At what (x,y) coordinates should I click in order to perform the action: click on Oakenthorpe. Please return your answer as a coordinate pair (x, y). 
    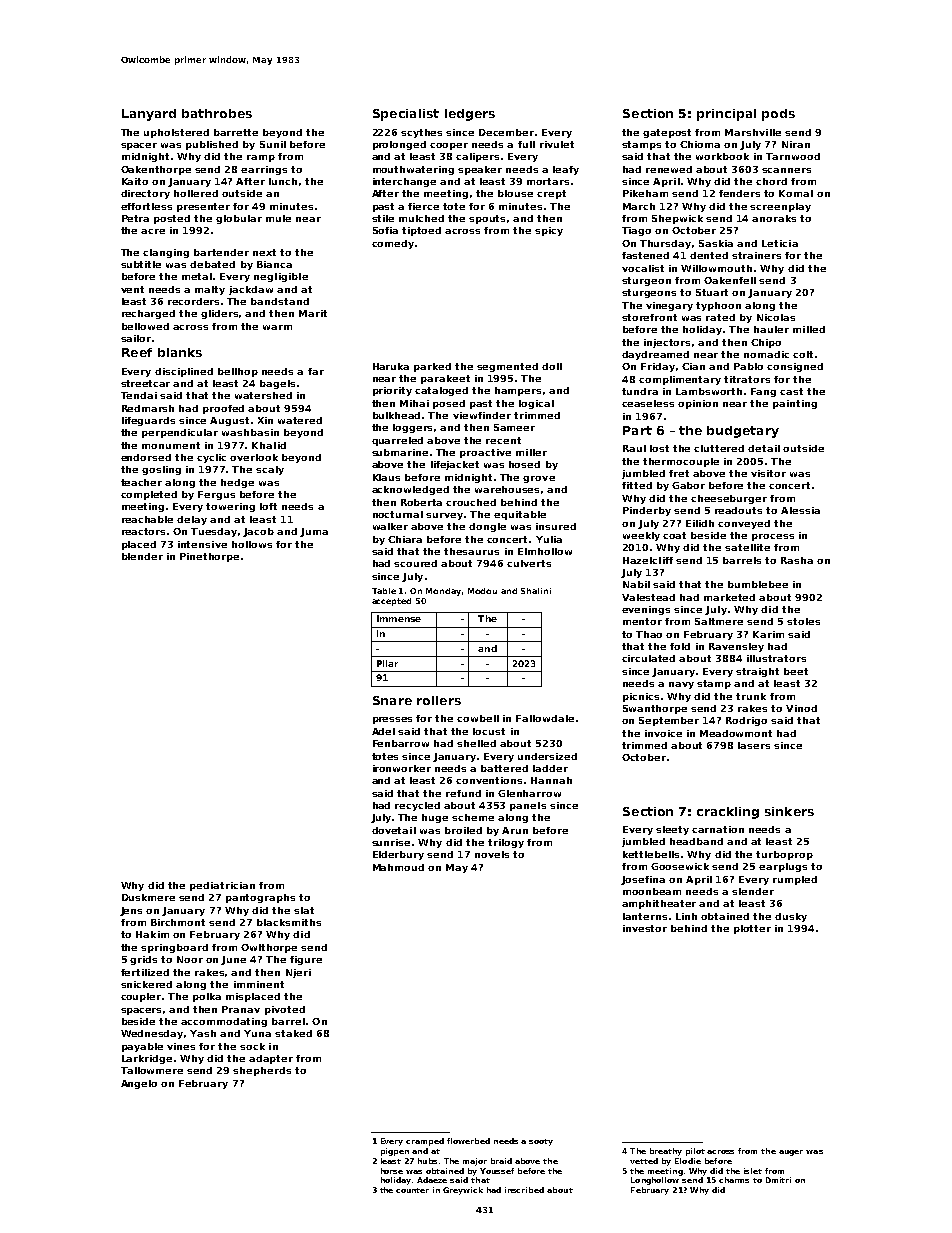
    Looking at the image, I should click on (156, 170).
